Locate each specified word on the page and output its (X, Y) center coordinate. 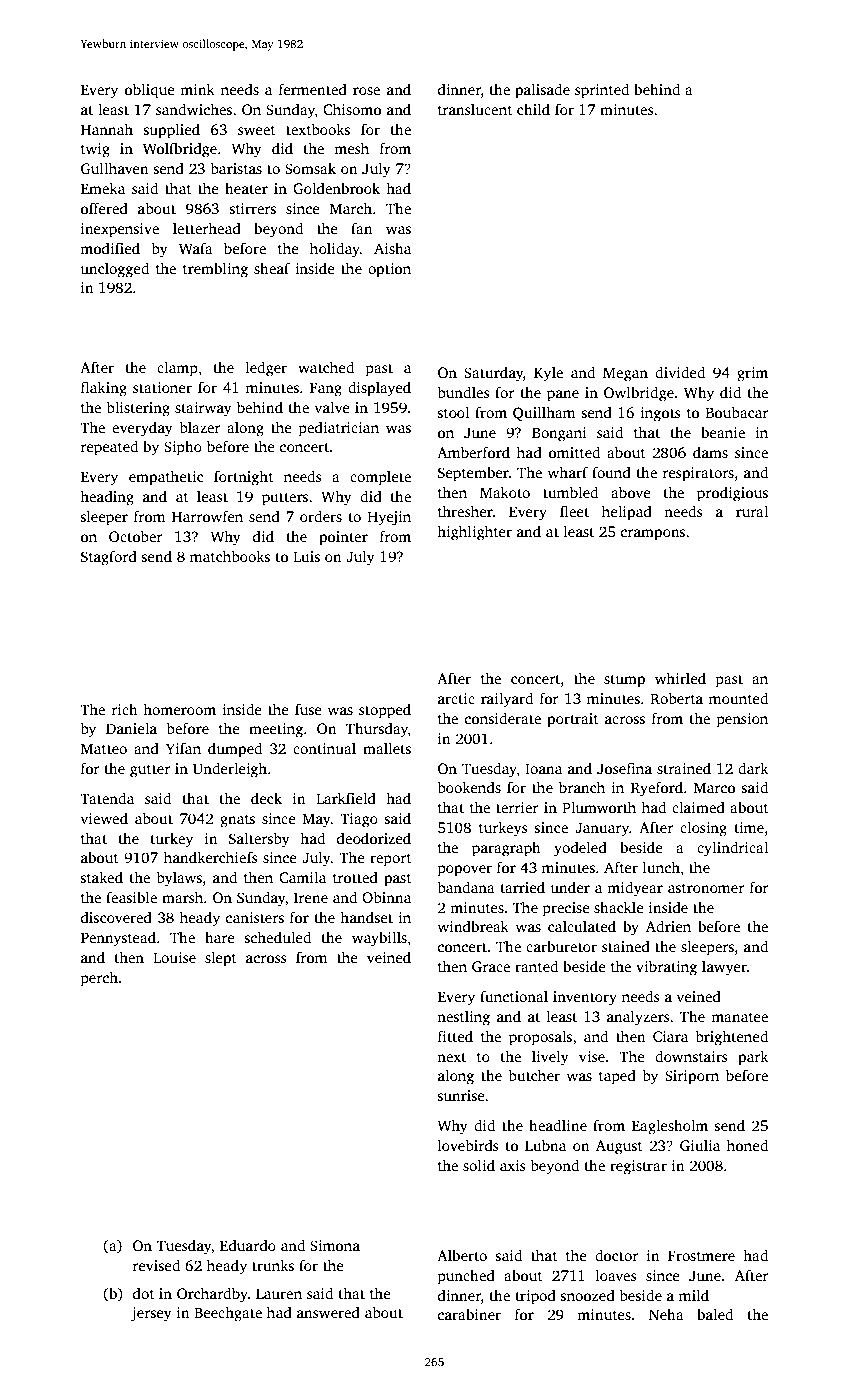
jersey (151, 1314)
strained (684, 768)
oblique (150, 91)
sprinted (602, 91)
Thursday (377, 730)
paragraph (506, 849)
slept (221, 959)
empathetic (166, 478)
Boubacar (737, 412)
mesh (351, 148)
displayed (379, 389)
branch (582, 787)
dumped (235, 750)
